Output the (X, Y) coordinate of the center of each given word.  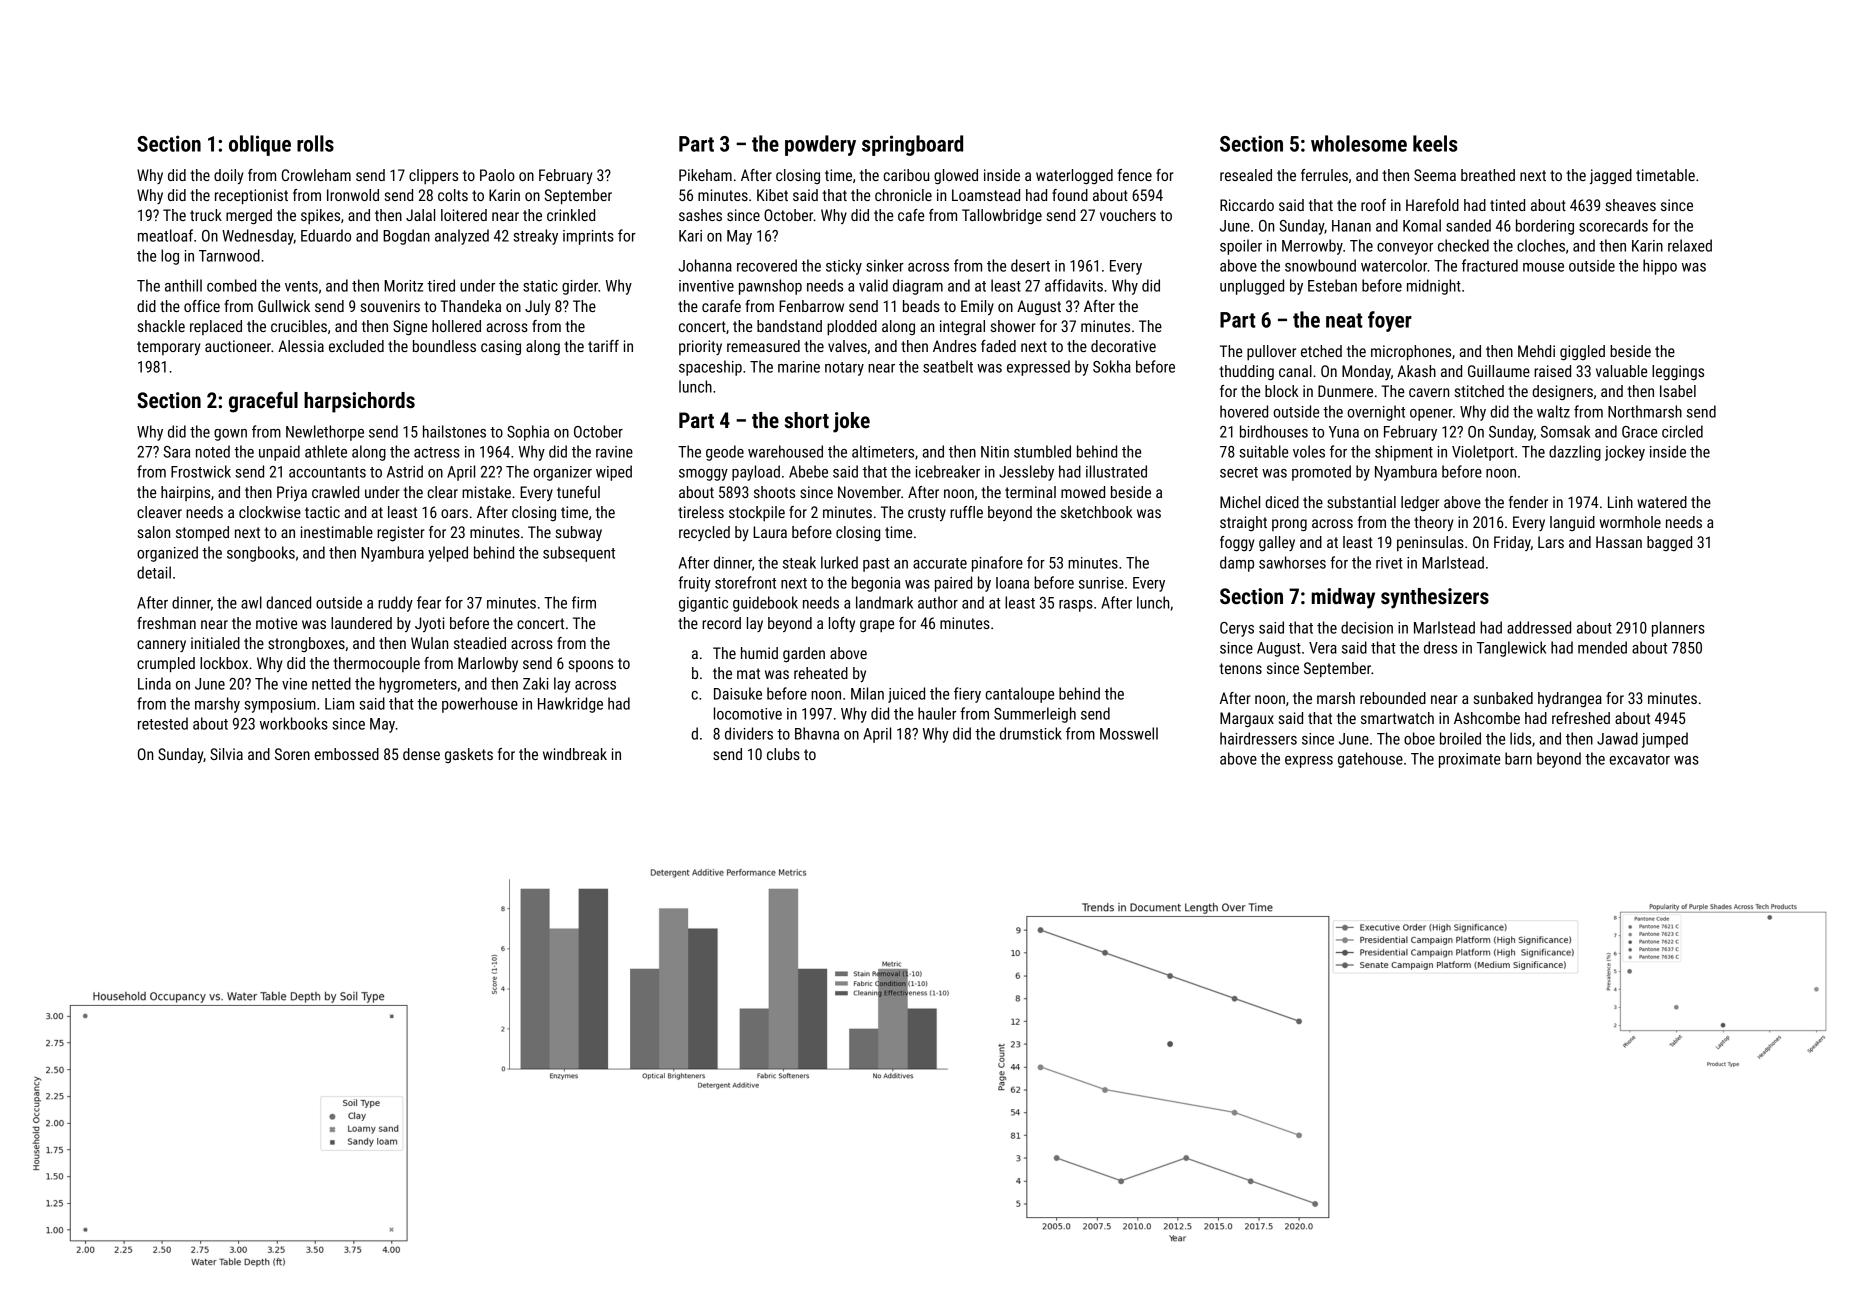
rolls (315, 143)
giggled (1582, 352)
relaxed (1690, 245)
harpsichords (359, 402)
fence (1135, 175)
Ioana (1012, 583)
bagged (1669, 543)
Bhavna (817, 733)
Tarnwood (229, 255)
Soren (292, 754)
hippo (1660, 267)
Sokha (1112, 366)
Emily (977, 307)
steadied (480, 643)
